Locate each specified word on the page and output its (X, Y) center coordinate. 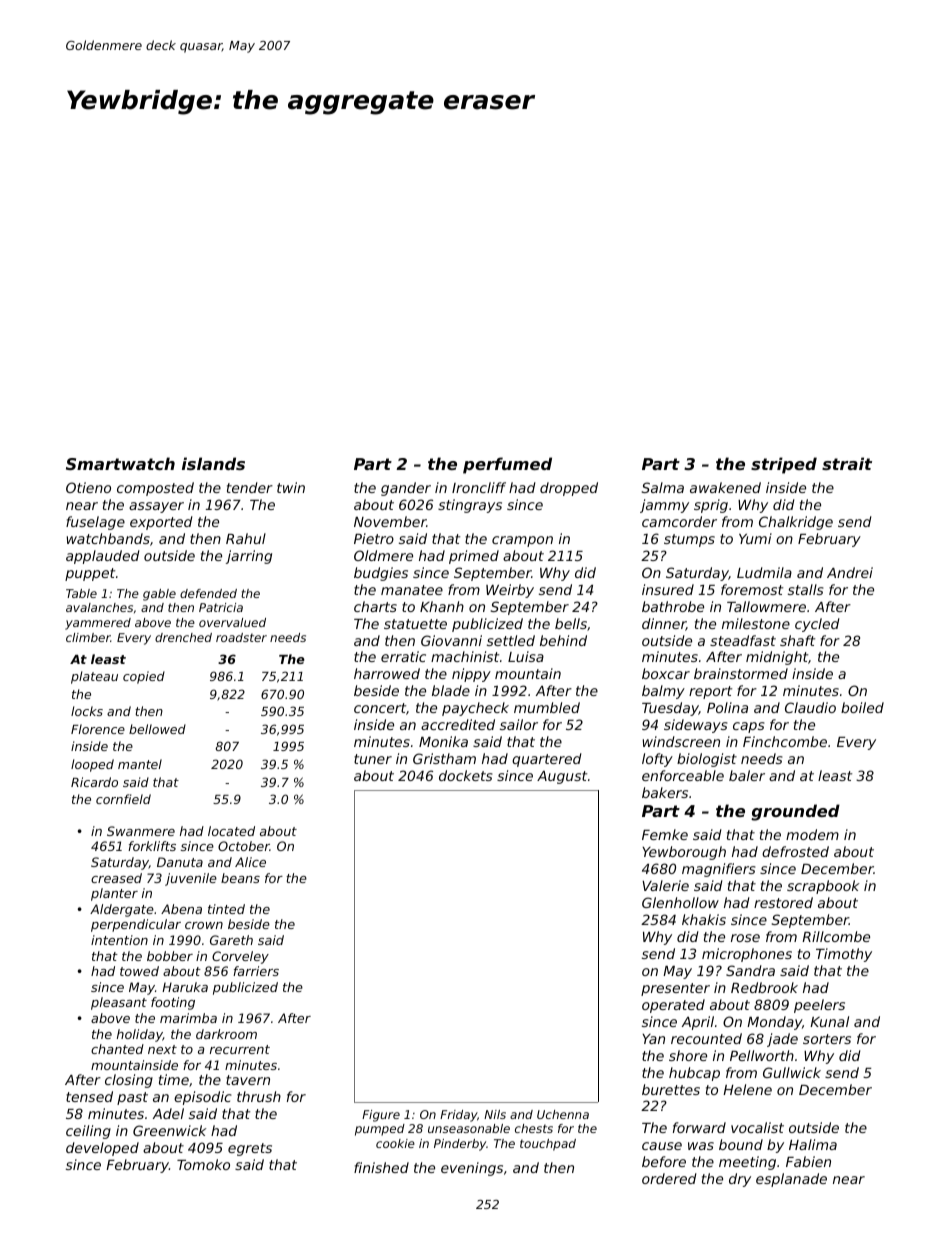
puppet (90, 574)
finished (381, 1167)
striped (784, 465)
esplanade (791, 1180)
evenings (472, 1169)
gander (406, 489)
